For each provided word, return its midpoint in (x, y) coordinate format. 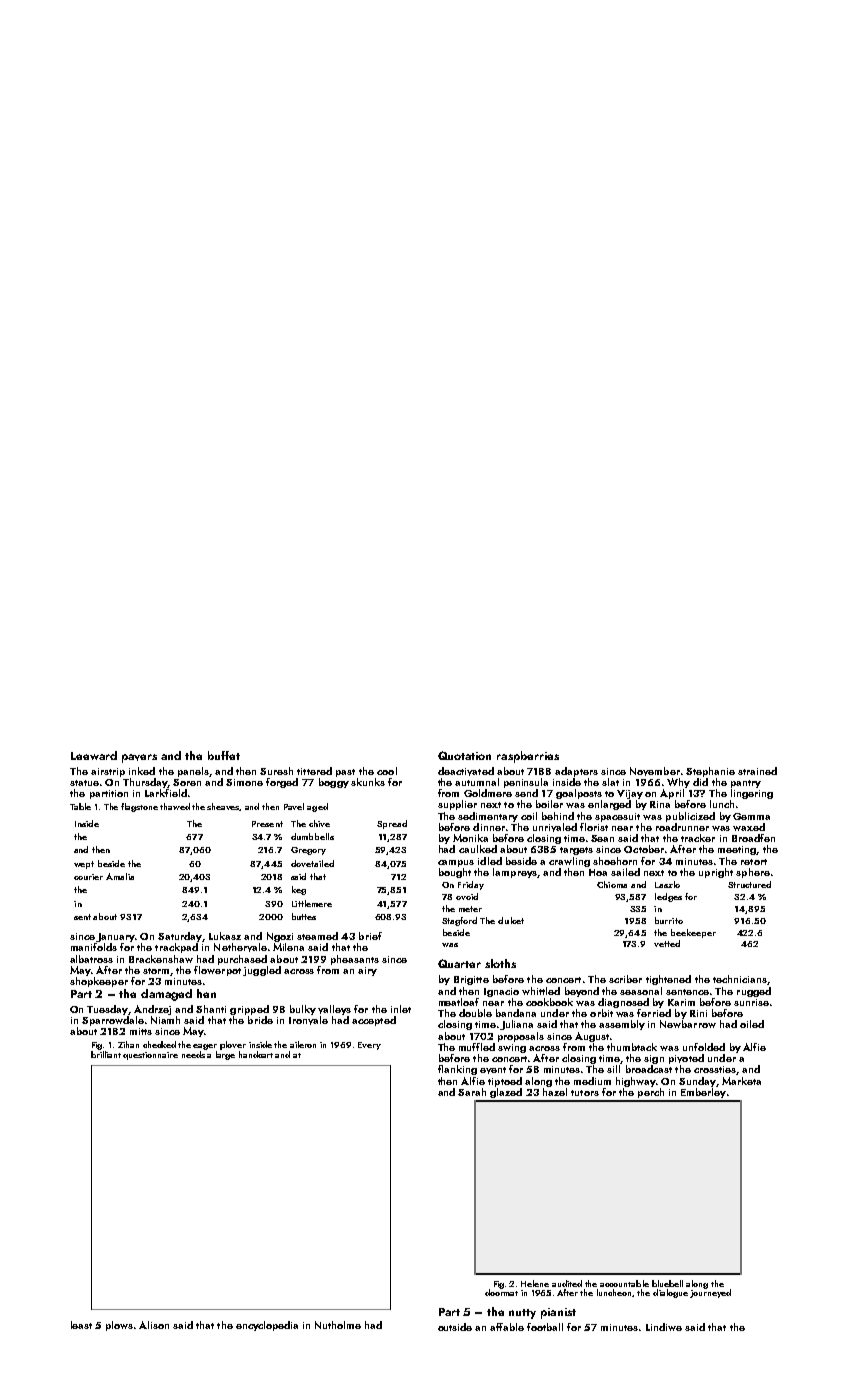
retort (754, 862)
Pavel (294, 806)
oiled (752, 1024)
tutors (585, 1093)
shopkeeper (99, 982)
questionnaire (150, 1056)
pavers (139, 758)
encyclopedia (267, 1326)
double (475, 1013)
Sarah (472, 1092)
